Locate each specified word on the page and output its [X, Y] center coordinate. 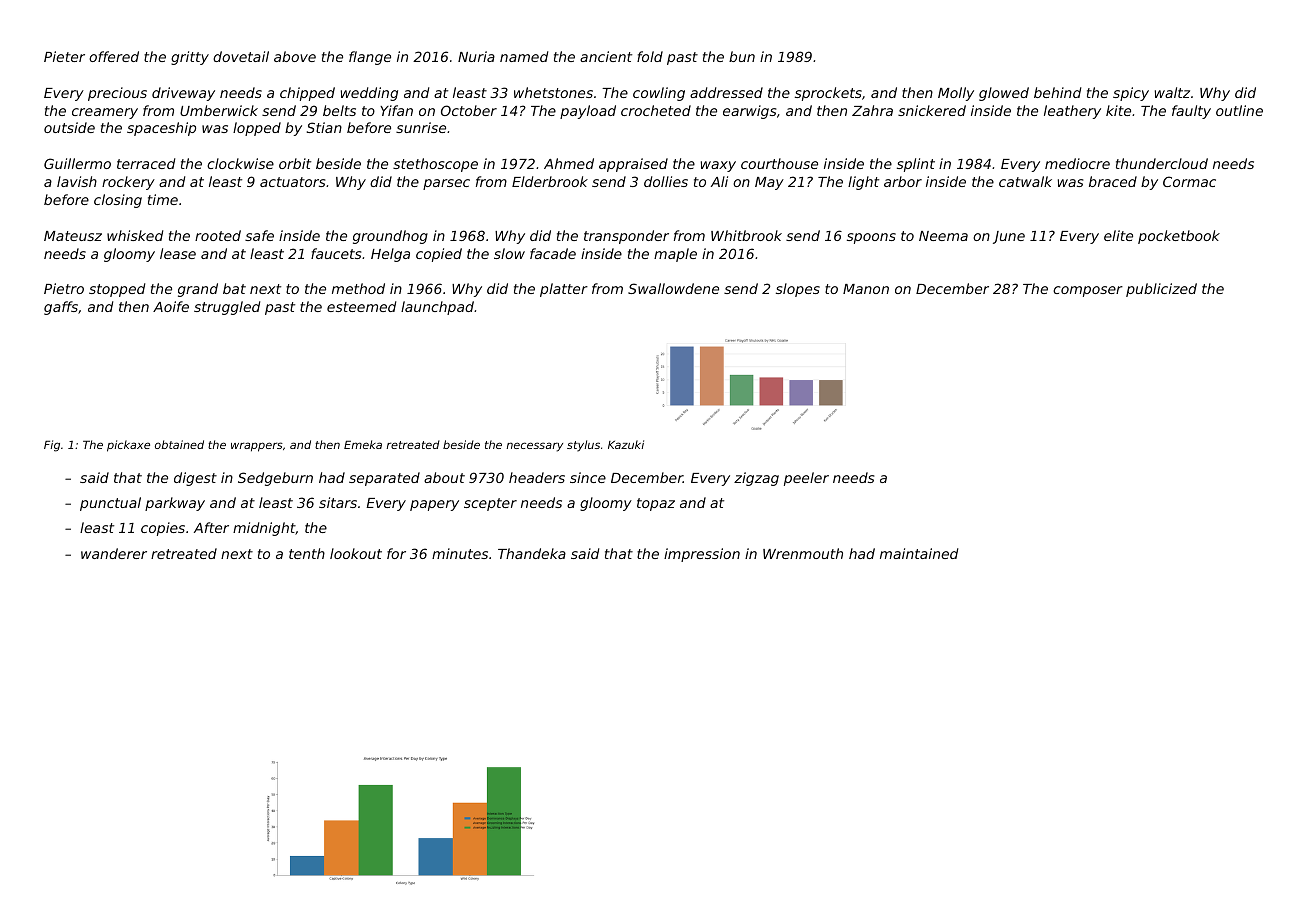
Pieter [64, 56]
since [588, 477]
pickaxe [128, 446]
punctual [110, 504]
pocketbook [1179, 237]
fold [650, 56]
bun [742, 56]
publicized [1161, 290]
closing [118, 201]
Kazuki [626, 444]
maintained [919, 553]
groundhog [390, 237]
